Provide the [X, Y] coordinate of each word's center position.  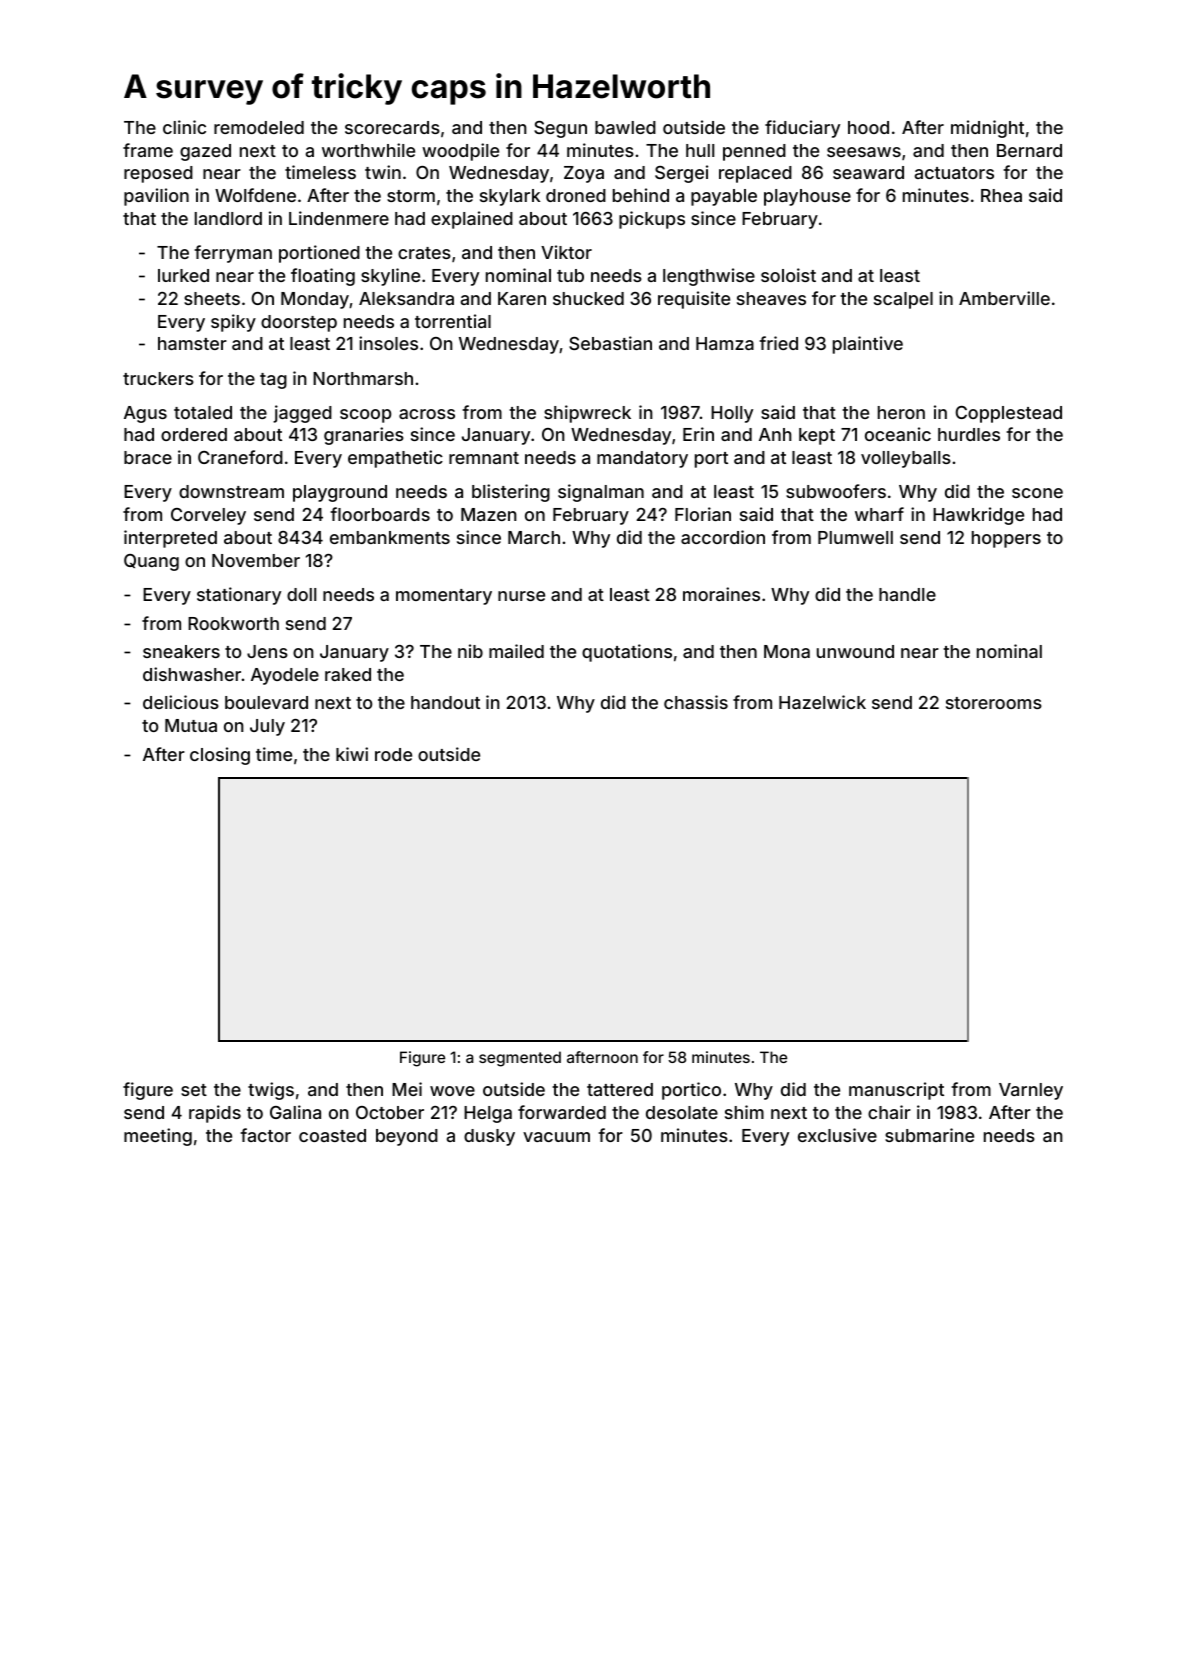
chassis [696, 702]
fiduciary [802, 129]
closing [220, 756]
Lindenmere [339, 218]
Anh [775, 434]
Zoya [584, 174]
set [194, 1090]
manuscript [896, 1091]
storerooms [994, 703]
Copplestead [1009, 414]
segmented [520, 1059]
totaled [203, 412]
